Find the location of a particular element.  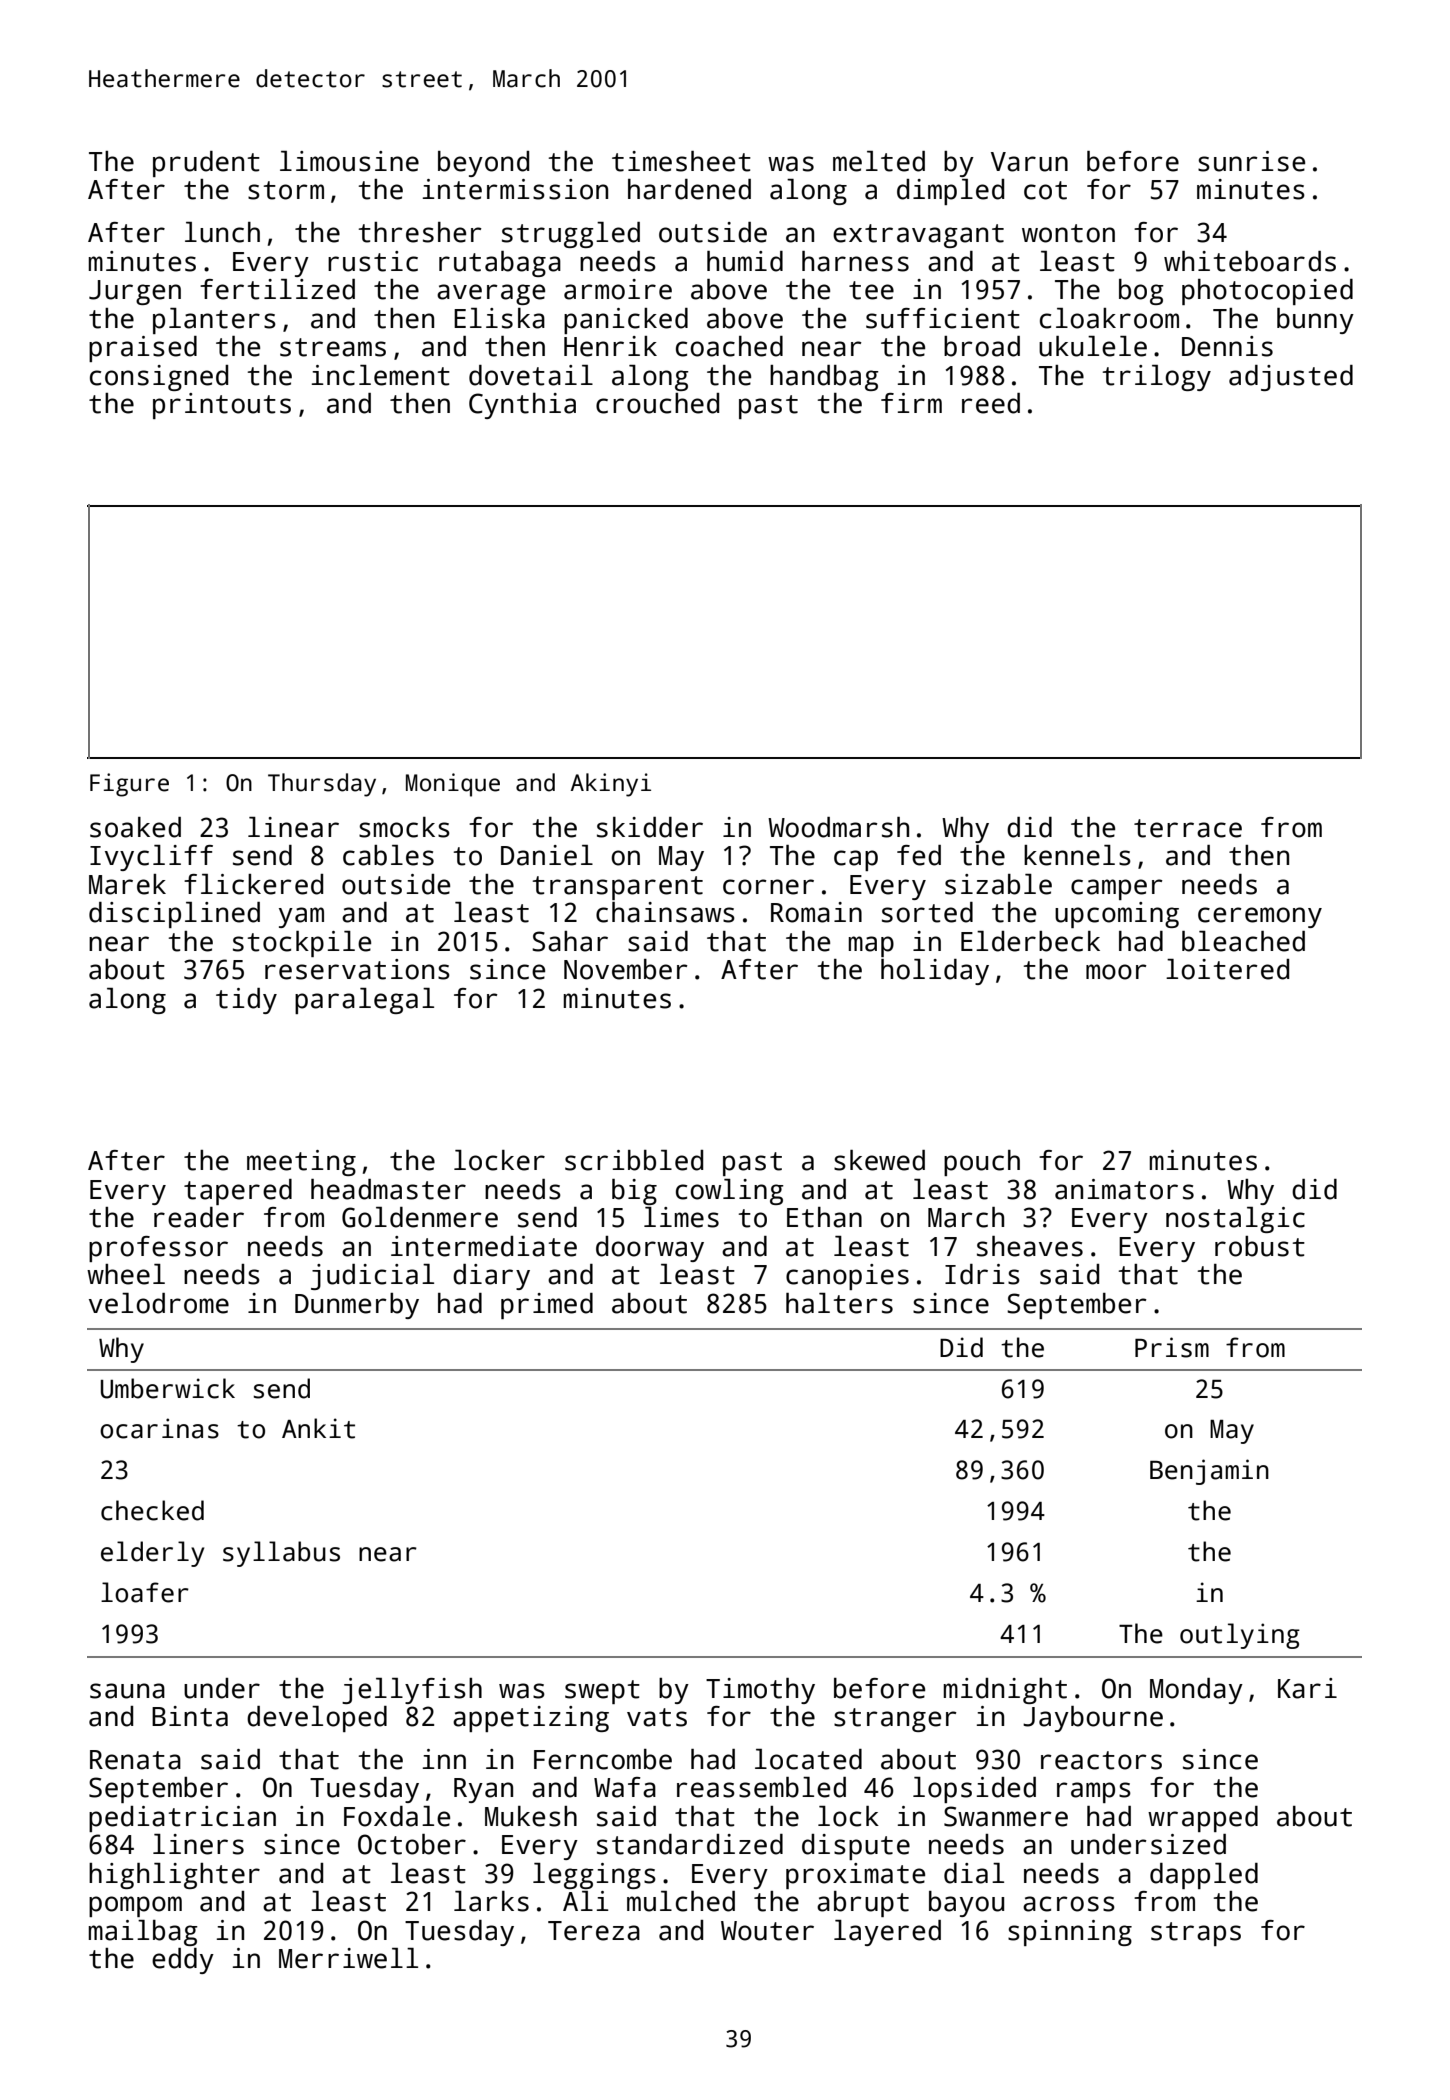

armoire is located at coordinates (618, 289).
